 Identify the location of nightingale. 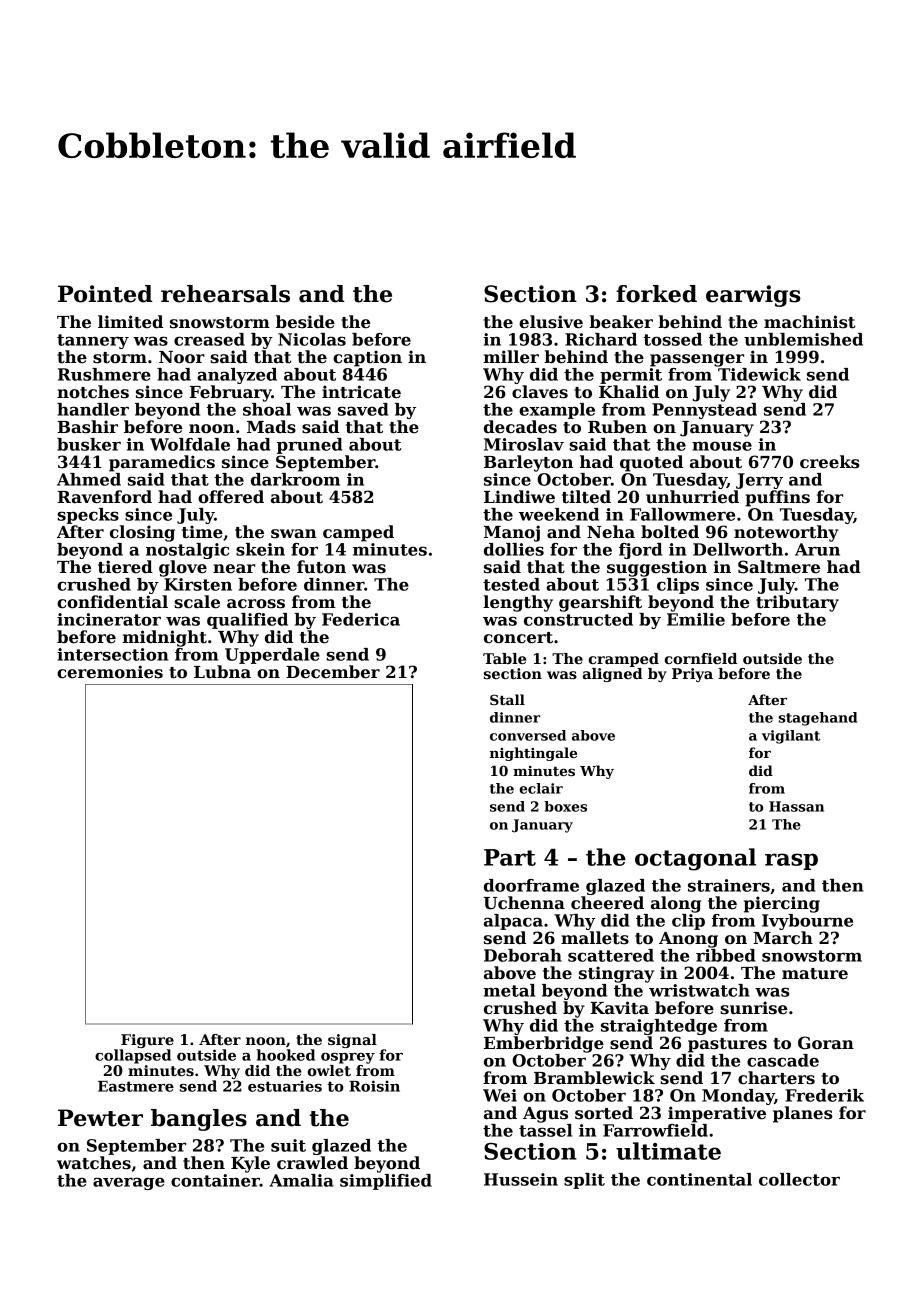
(533, 754).
